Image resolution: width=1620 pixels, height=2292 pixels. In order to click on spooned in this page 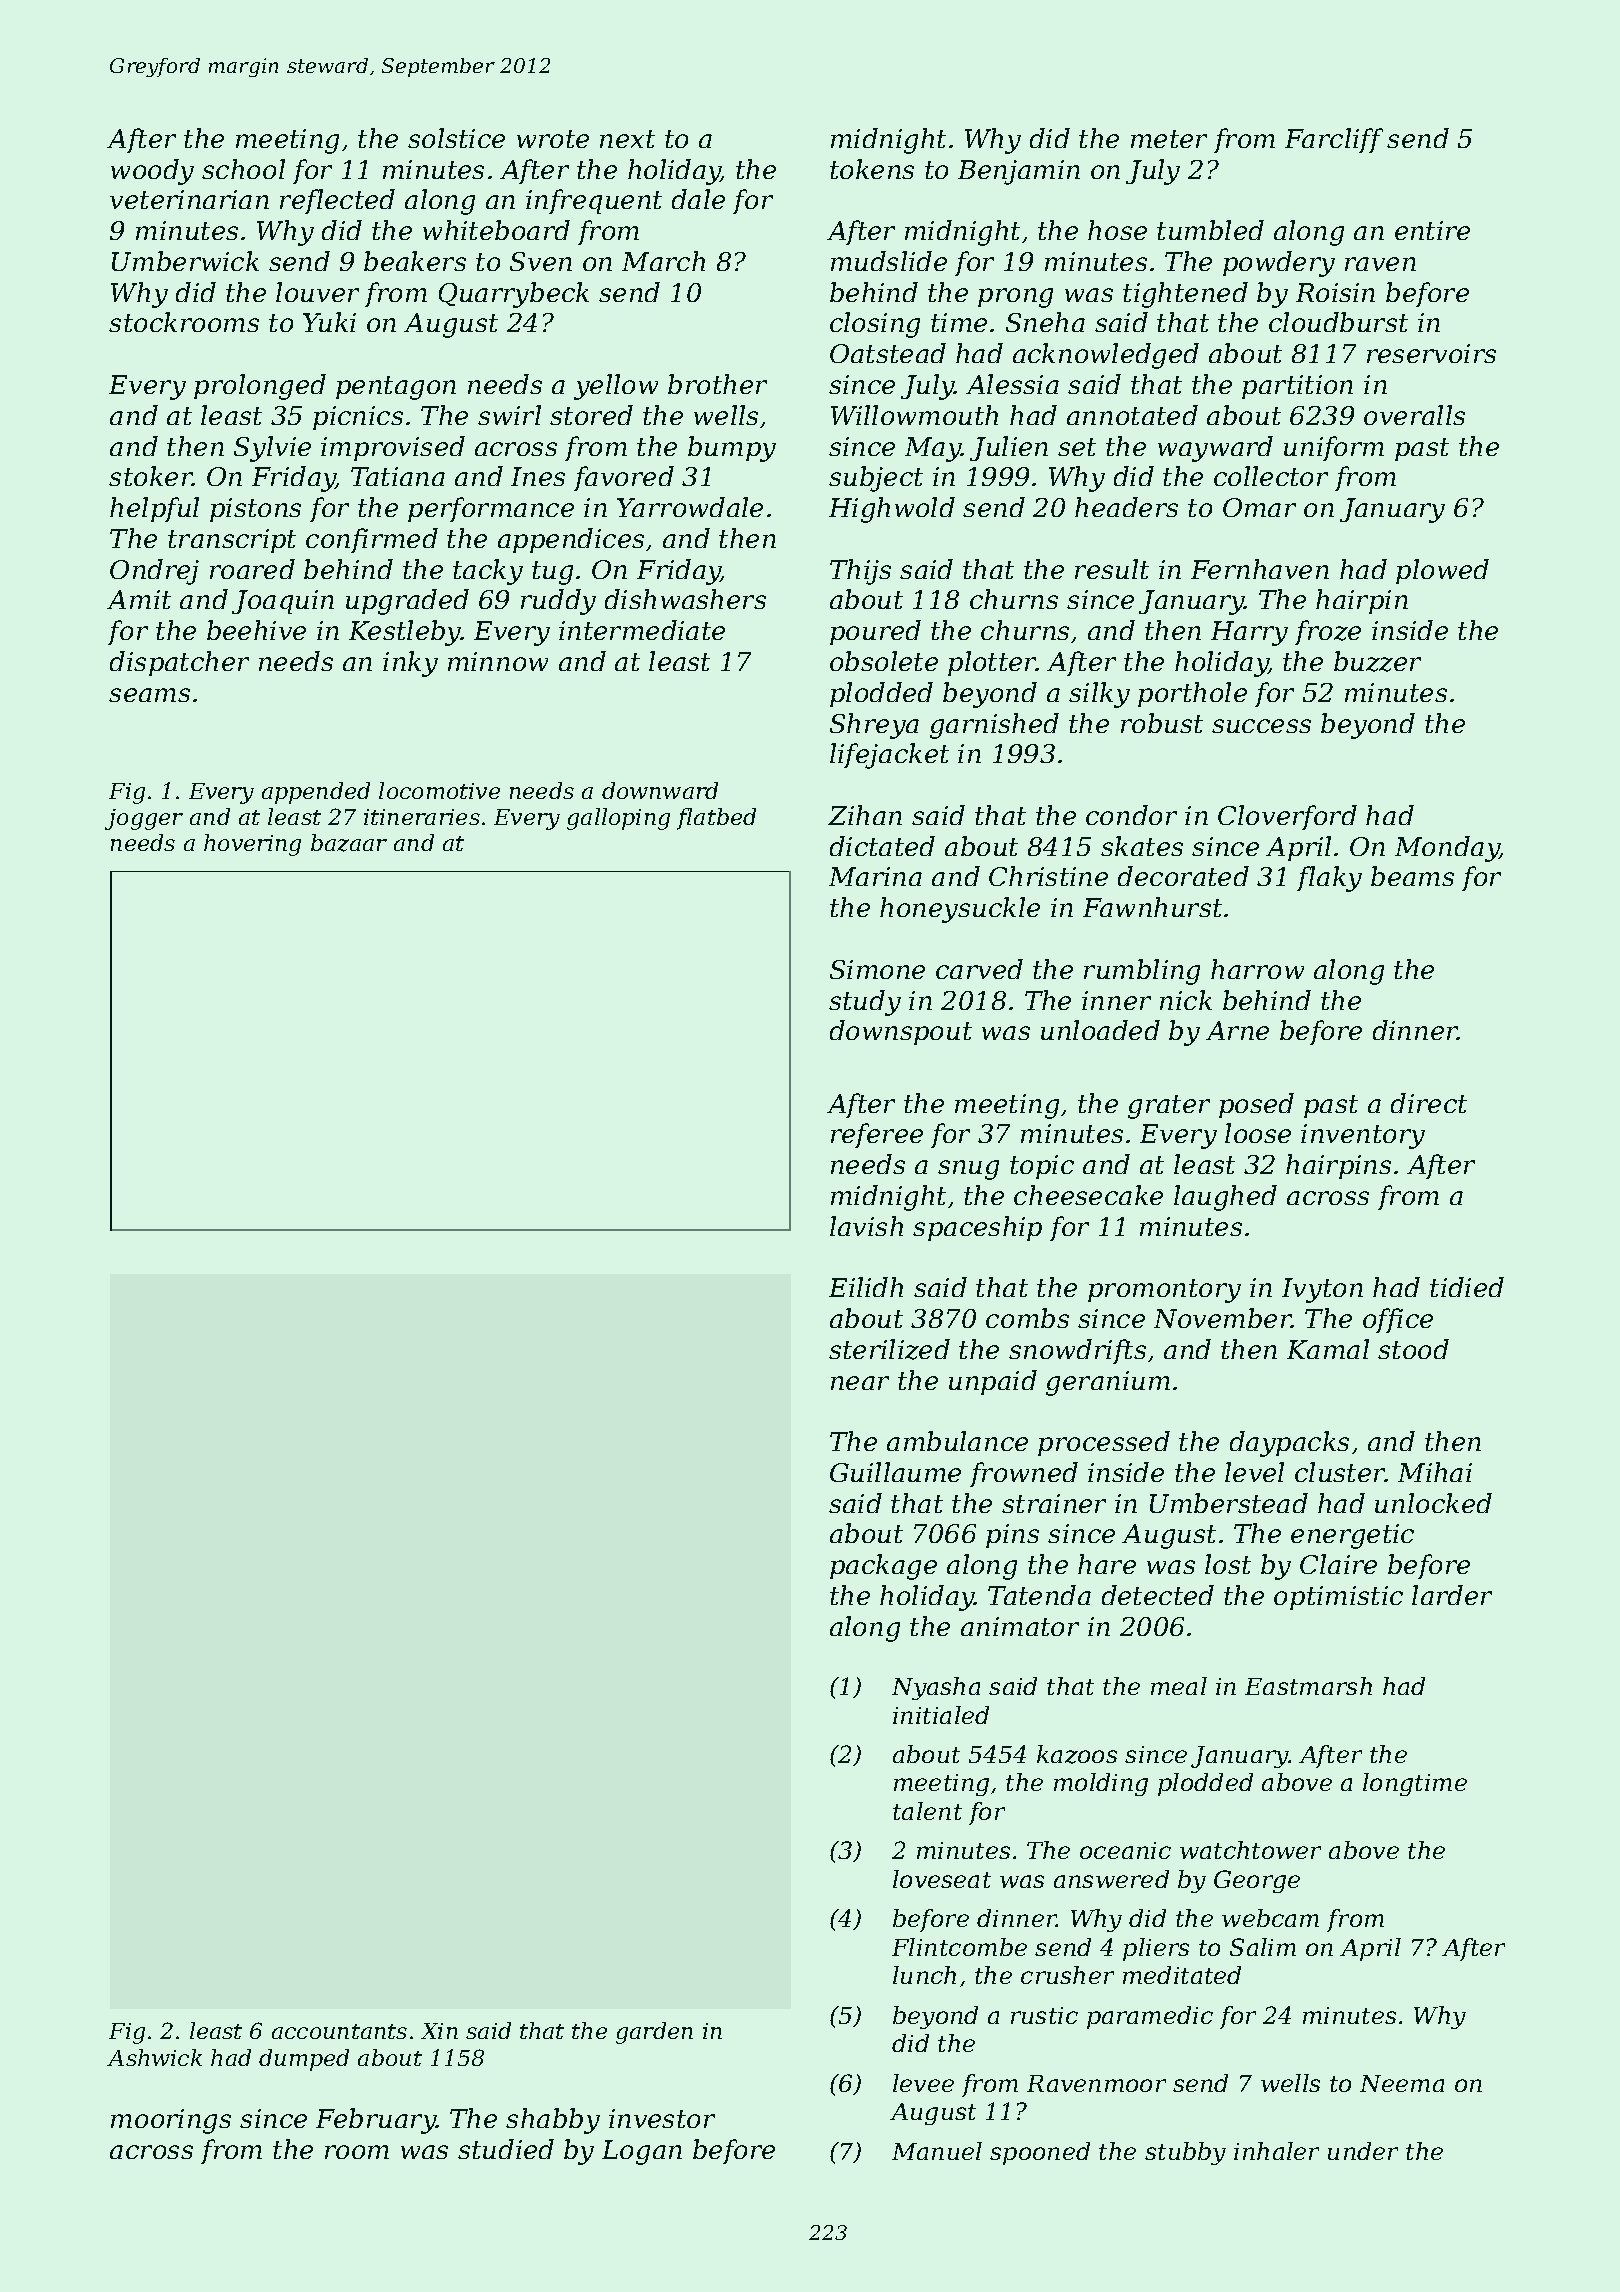, I will do `click(1040, 2153)`.
